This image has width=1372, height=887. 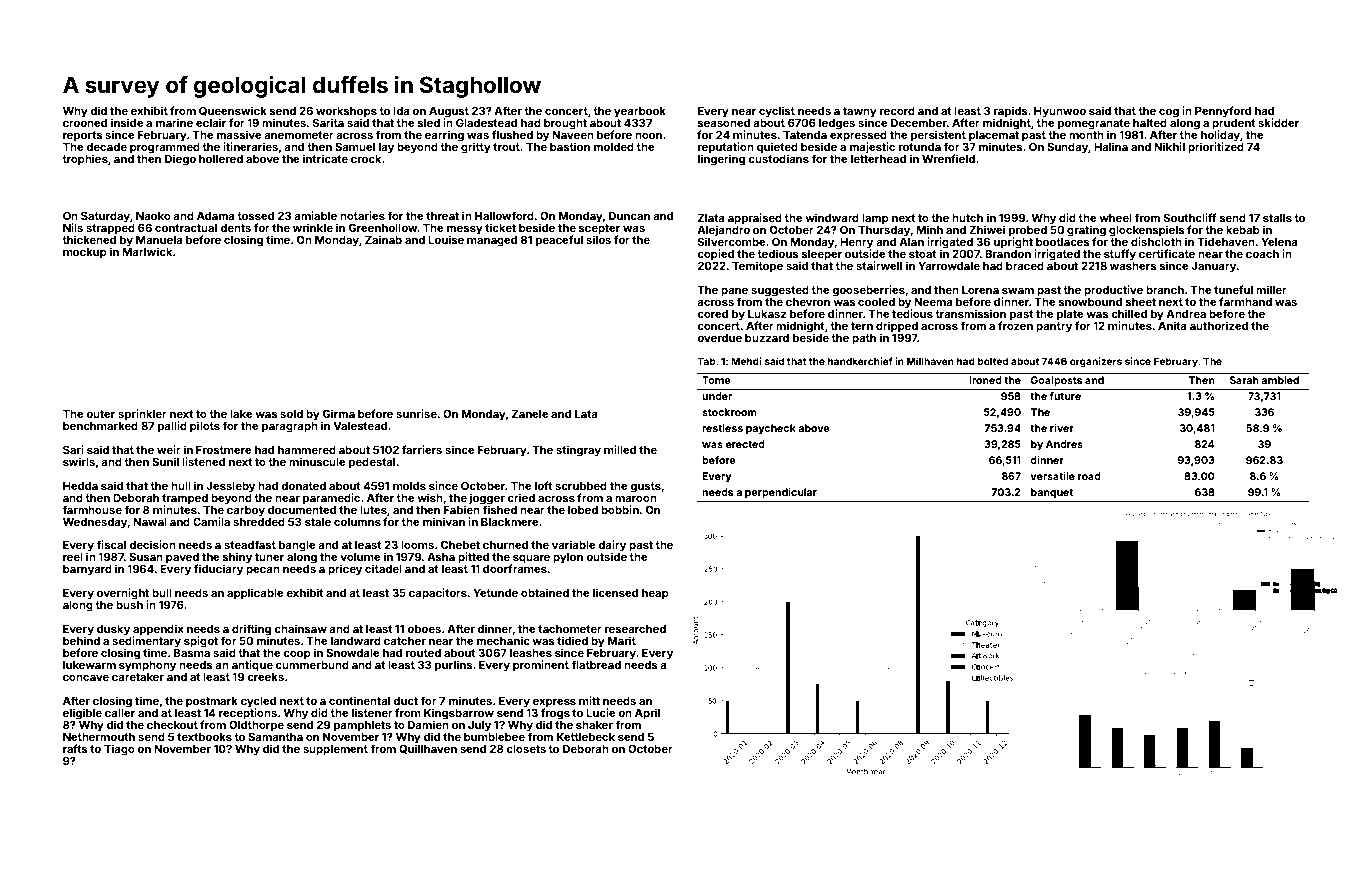 I want to click on Valestead, so click(x=360, y=426).
